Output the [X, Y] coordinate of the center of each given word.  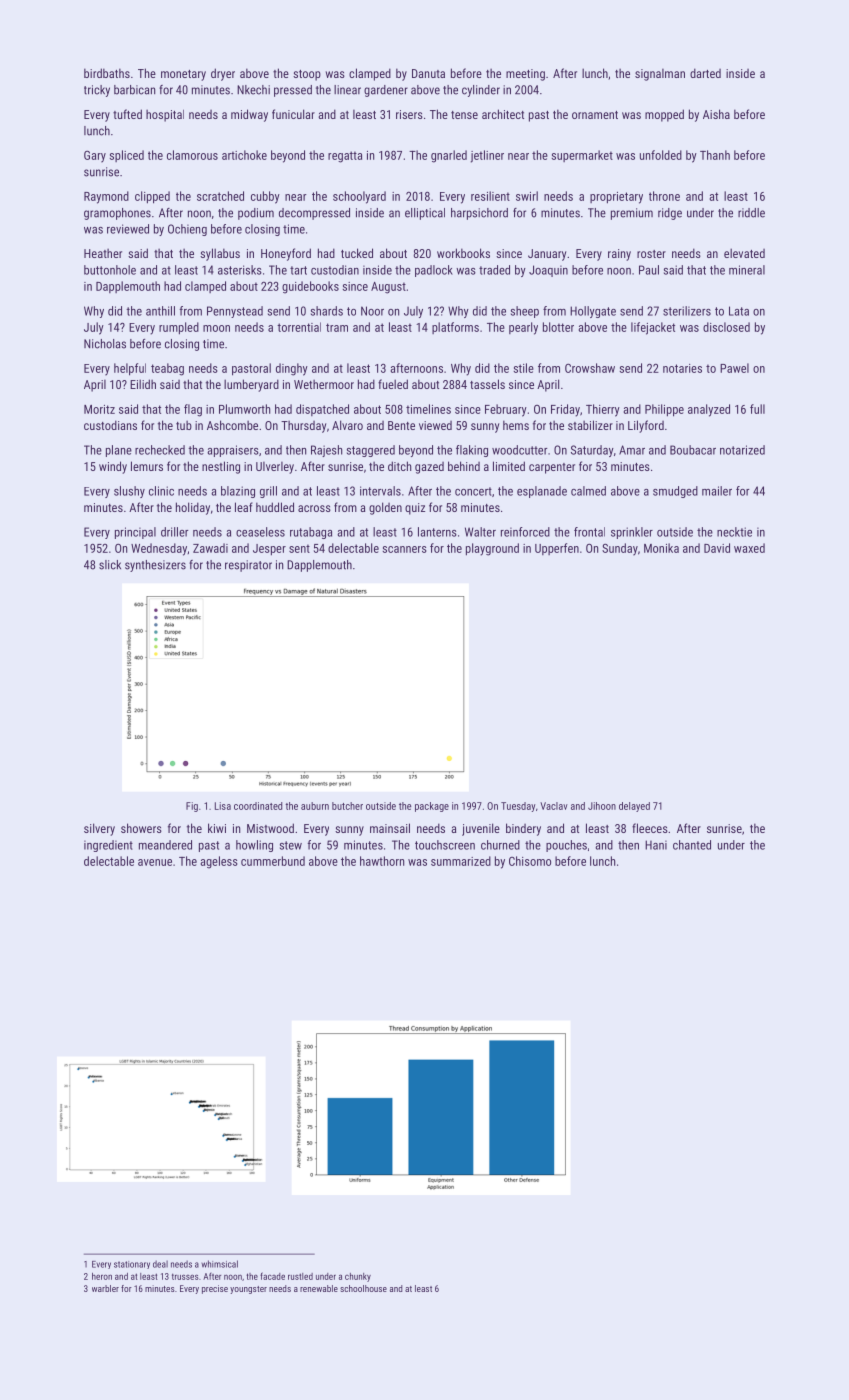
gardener [386, 91]
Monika [661, 548]
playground [492, 549]
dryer [223, 74]
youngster [248, 1290]
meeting [525, 75]
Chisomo [530, 861]
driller [174, 532]
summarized [461, 861]
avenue [155, 862]
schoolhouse [363, 1288]
